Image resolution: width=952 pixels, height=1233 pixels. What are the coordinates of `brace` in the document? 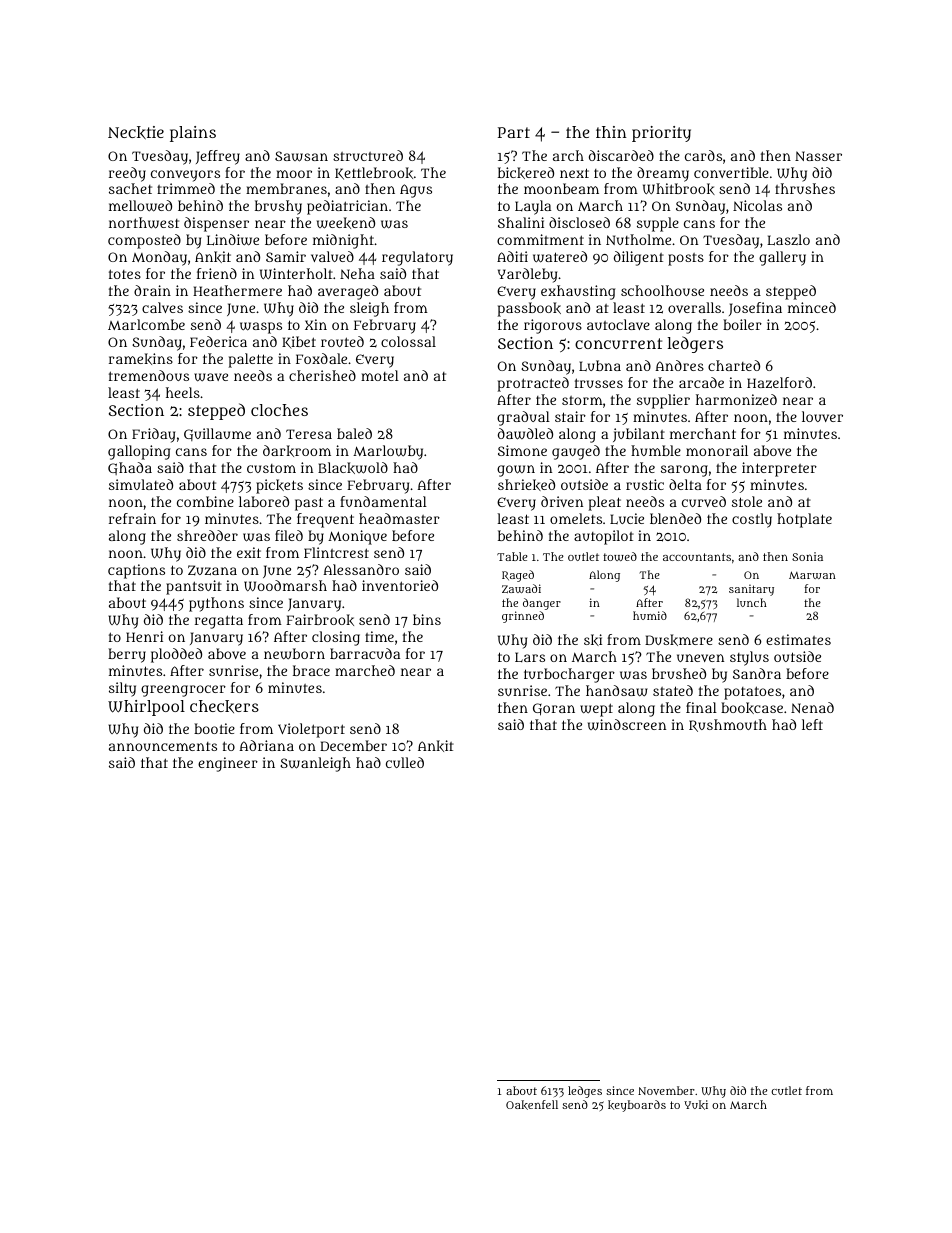 It's located at (311, 670).
